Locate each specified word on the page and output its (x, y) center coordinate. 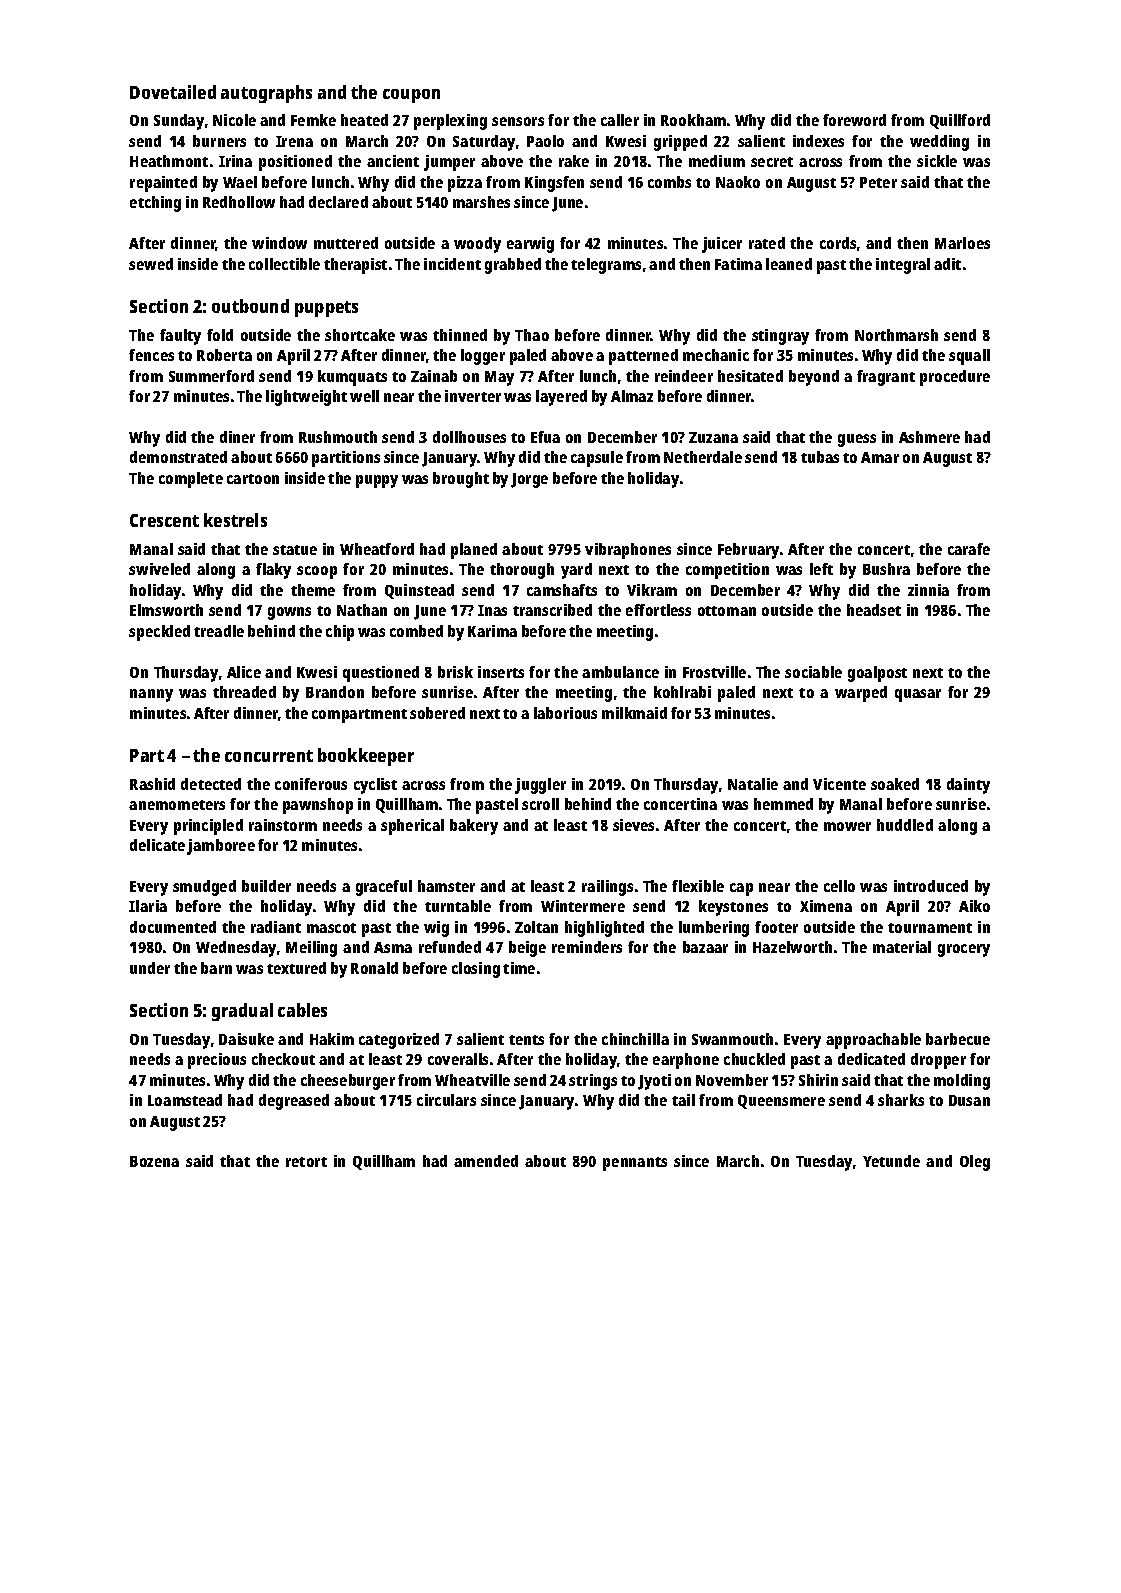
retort (306, 1162)
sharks (901, 1100)
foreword (854, 120)
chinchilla (635, 1039)
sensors (518, 121)
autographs (266, 94)
